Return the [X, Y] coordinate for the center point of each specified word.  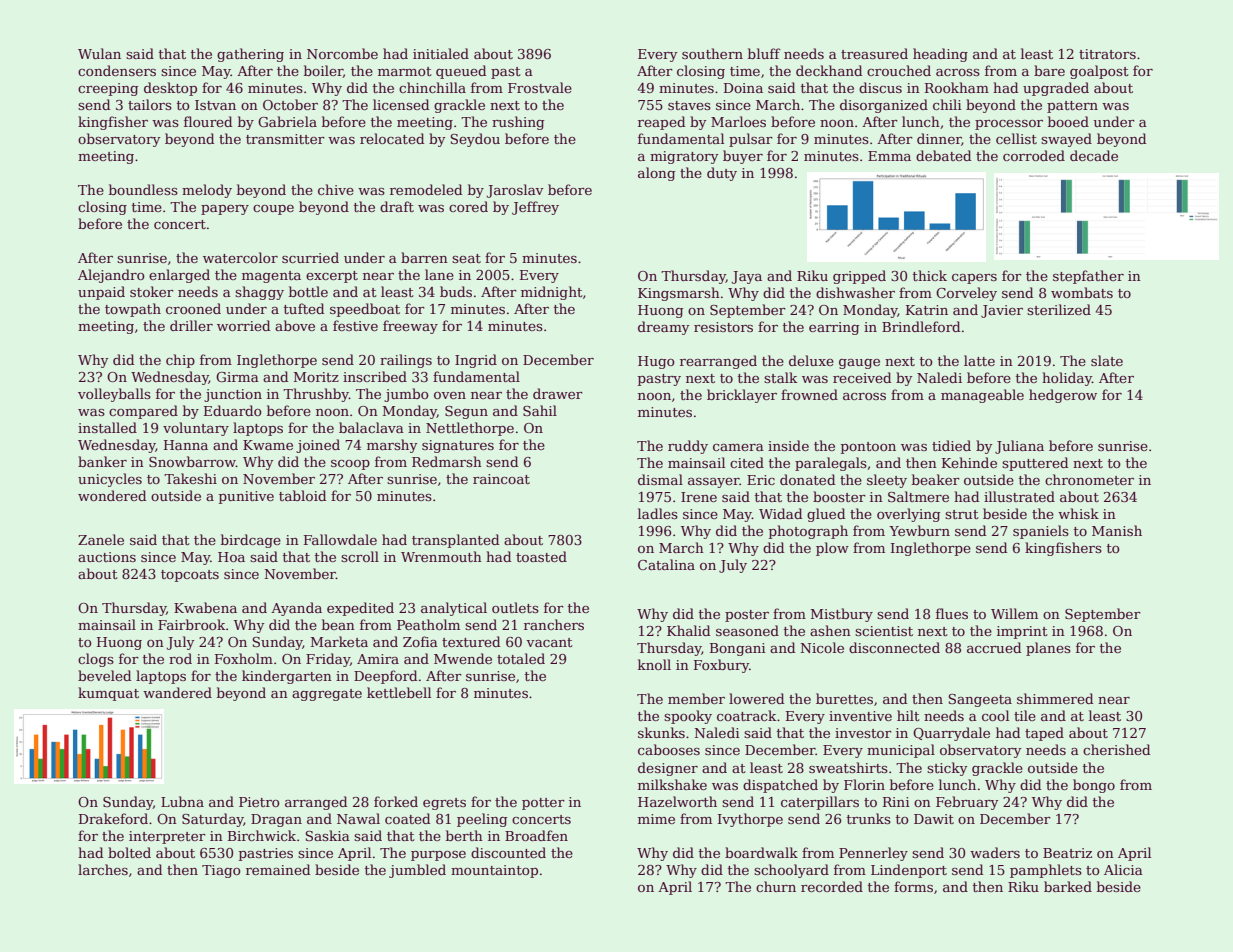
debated [944, 155]
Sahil [540, 410]
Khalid [689, 630]
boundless [143, 189]
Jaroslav [515, 191]
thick [930, 275]
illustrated [1019, 496]
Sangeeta [980, 700]
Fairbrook [192, 624]
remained [278, 869]
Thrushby [316, 395]
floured [208, 121]
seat [466, 258]
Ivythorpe [750, 820]
